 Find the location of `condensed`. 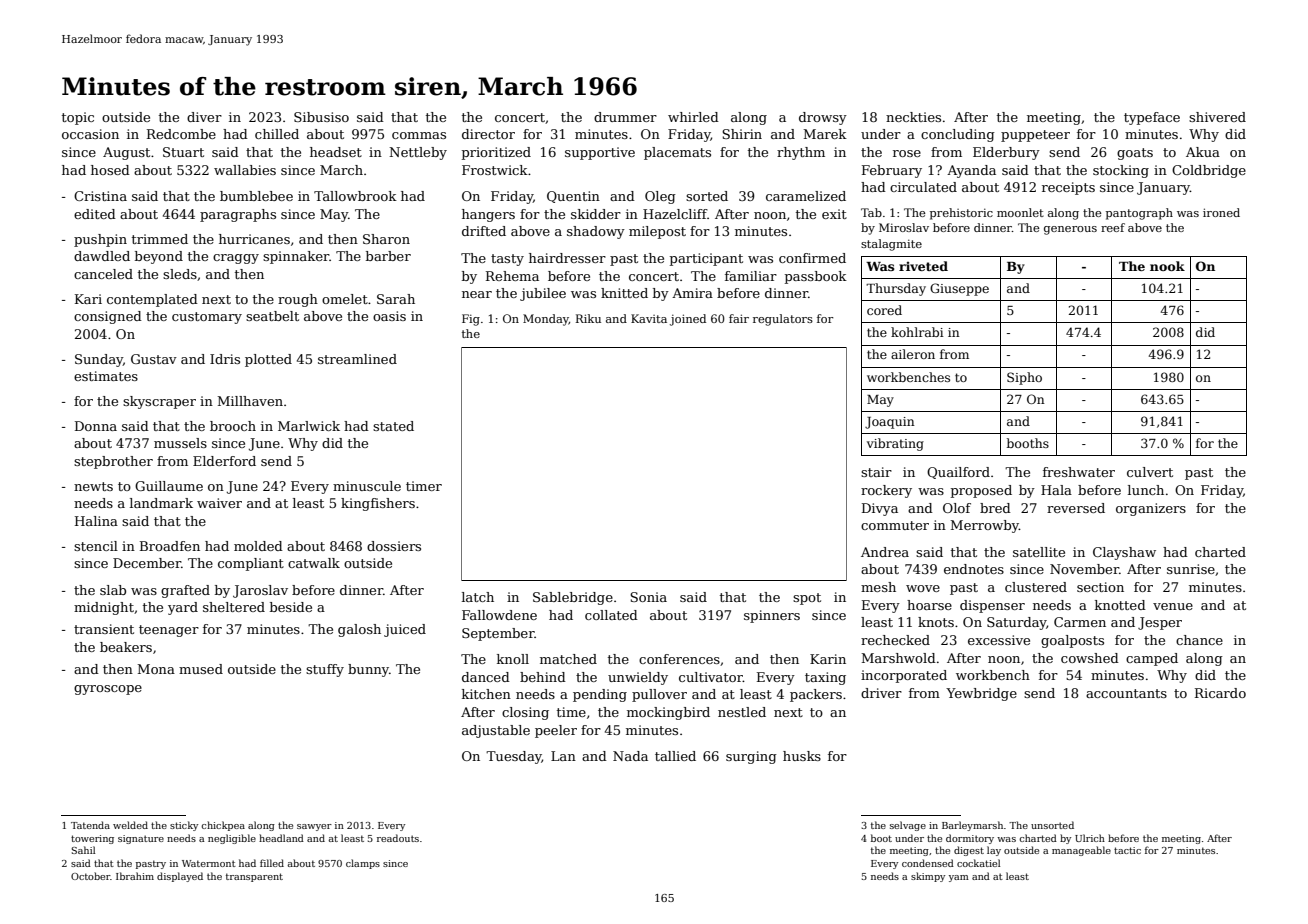

condensed is located at coordinates (928, 863).
